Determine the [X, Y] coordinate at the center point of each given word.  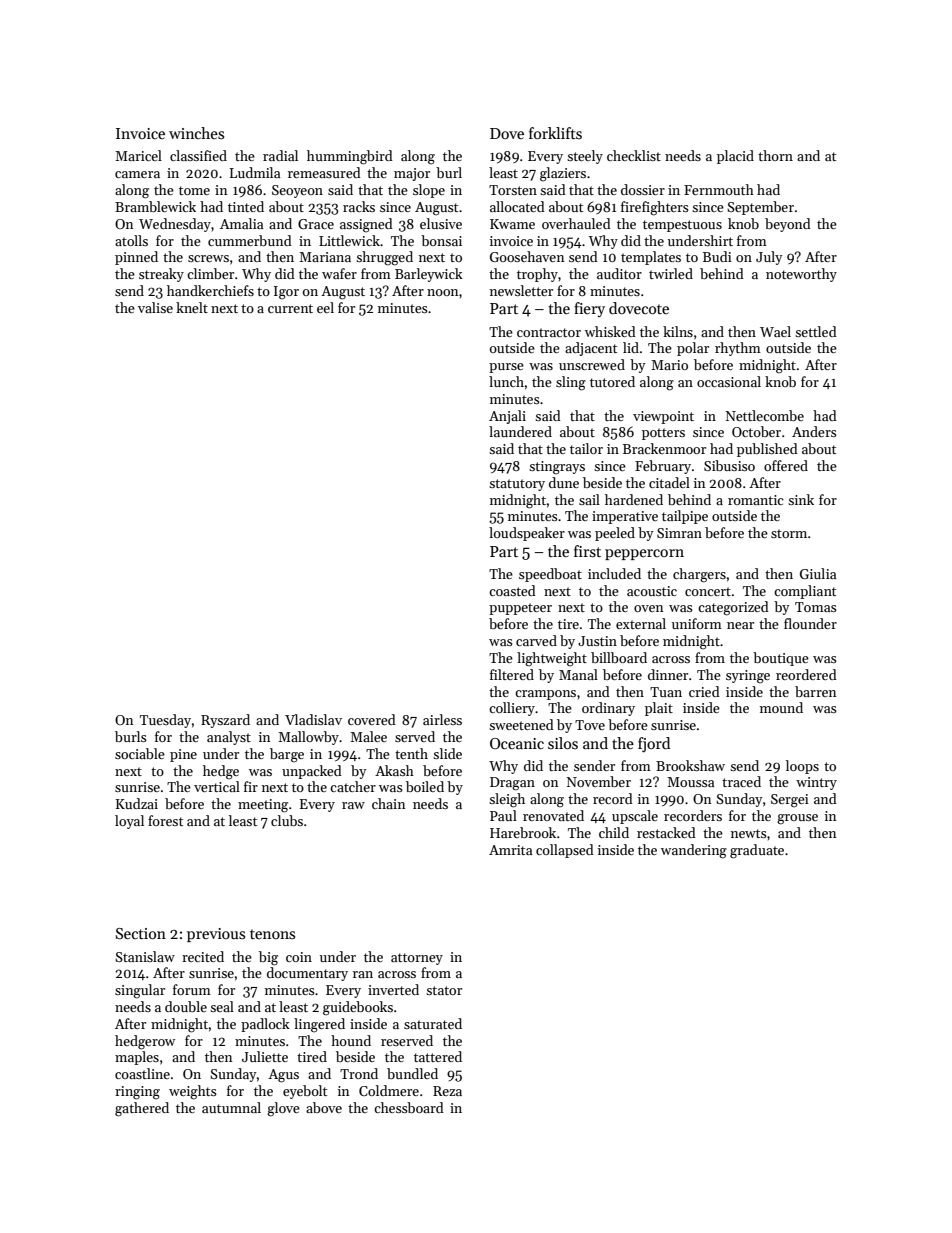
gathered [142, 1109]
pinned [136, 258]
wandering [694, 851]
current [290, 308]
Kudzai [137, 803]
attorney [417, 959]
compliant [805, 592]
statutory [517, 485]
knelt [192, 307]
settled [816, 331]
